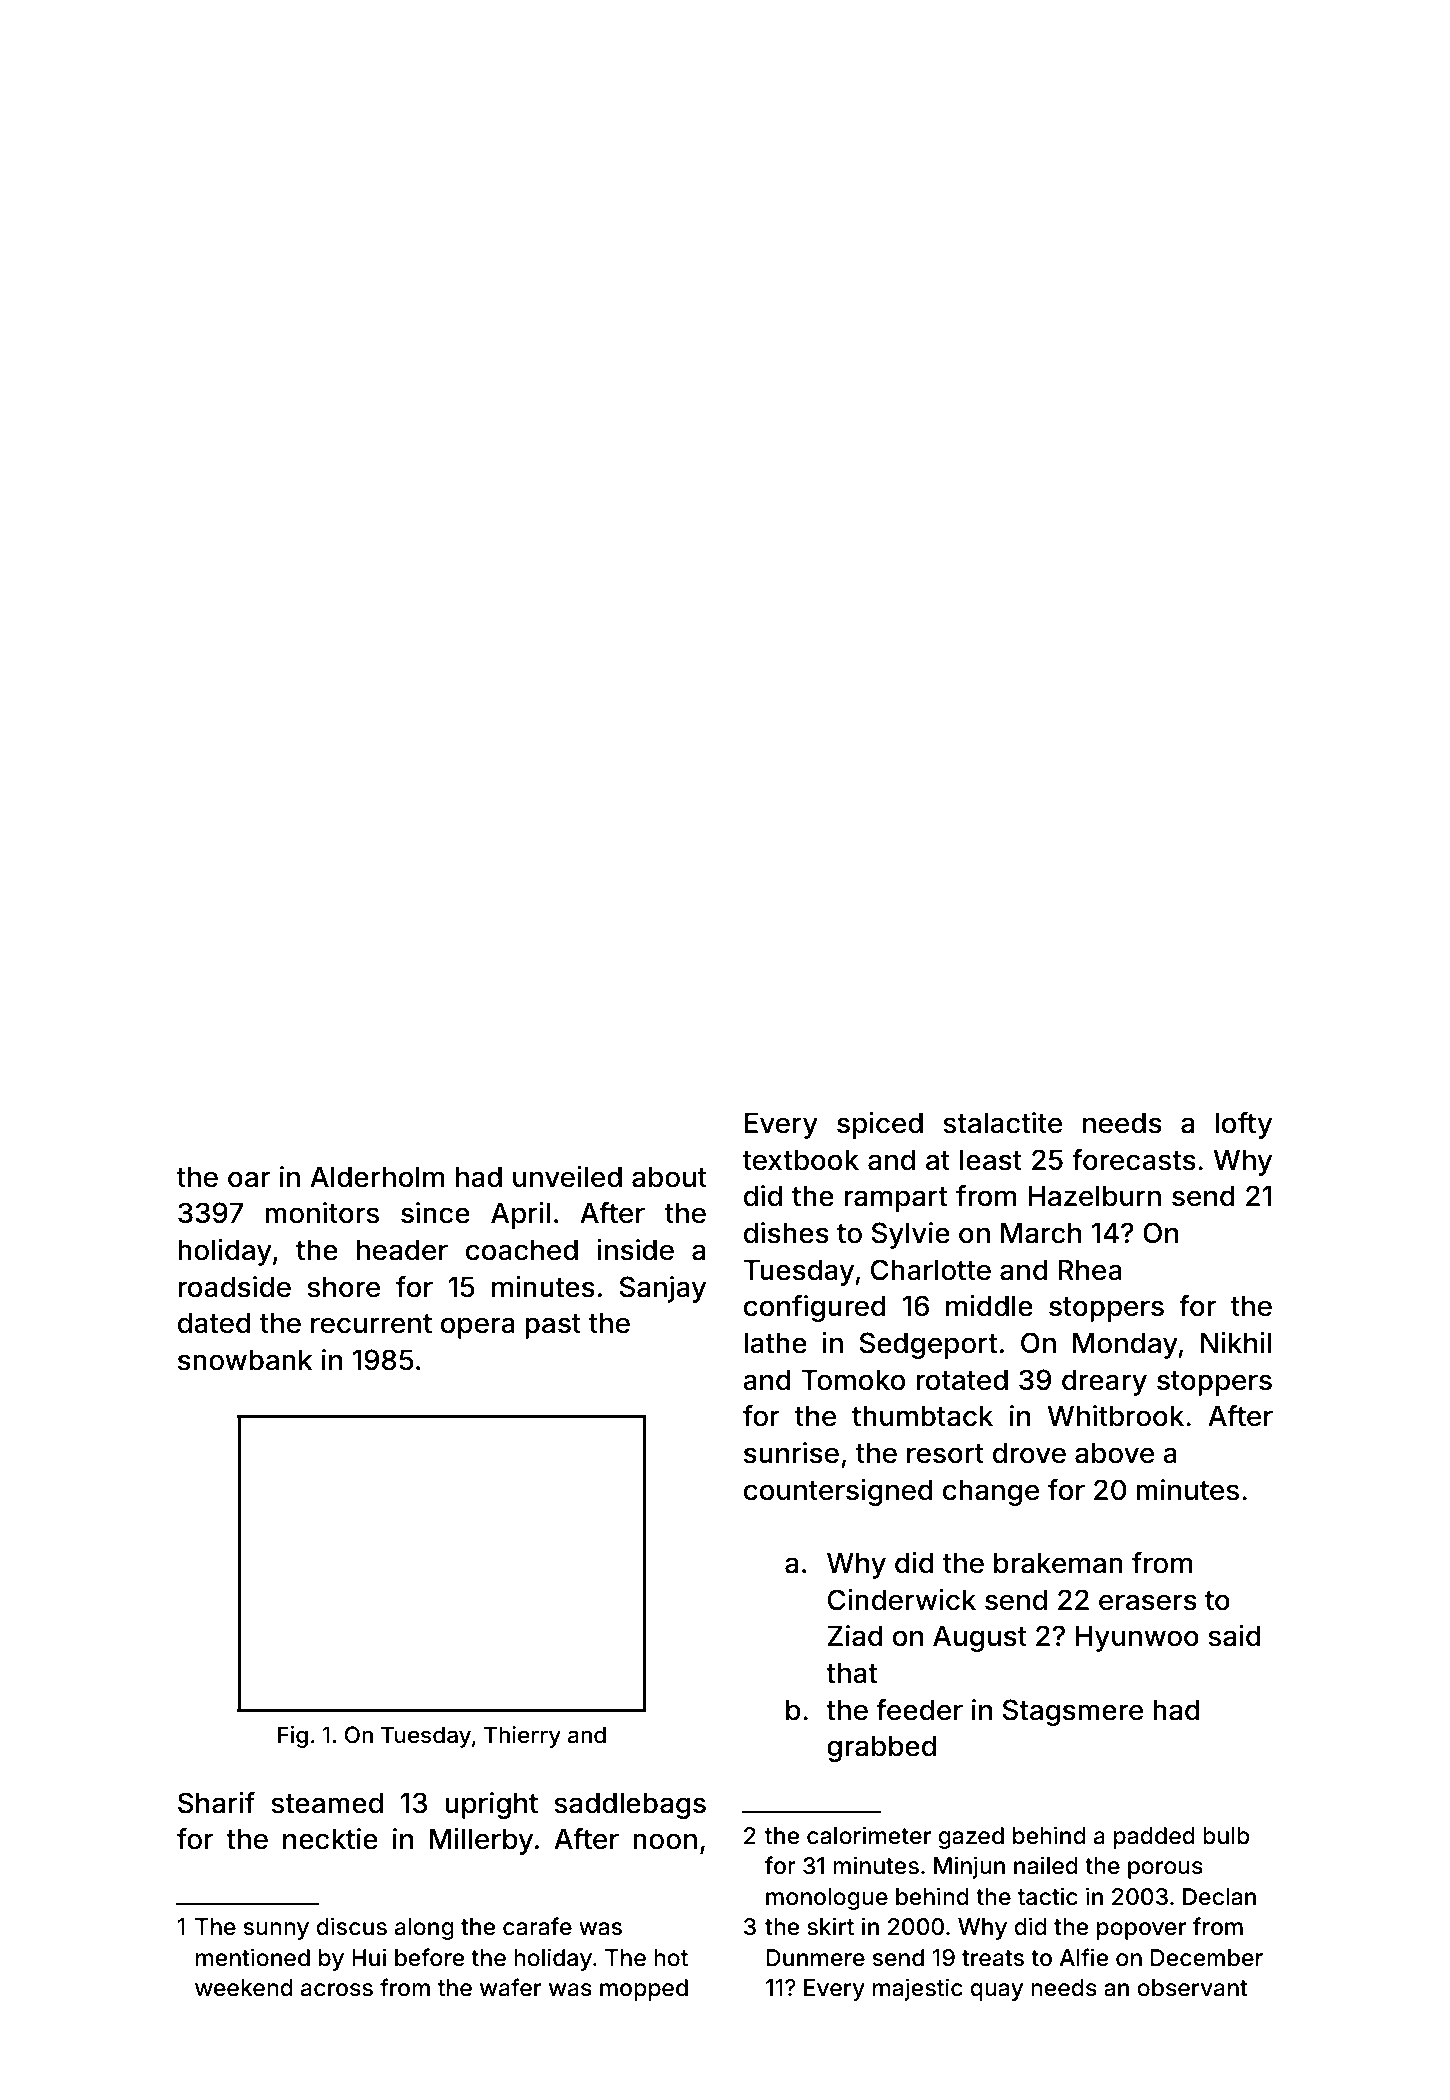 The width and height of the page is (1450, 2100). Describe the element at coordinates (245, 1360) in the page. I see `snowbank` at that location.
